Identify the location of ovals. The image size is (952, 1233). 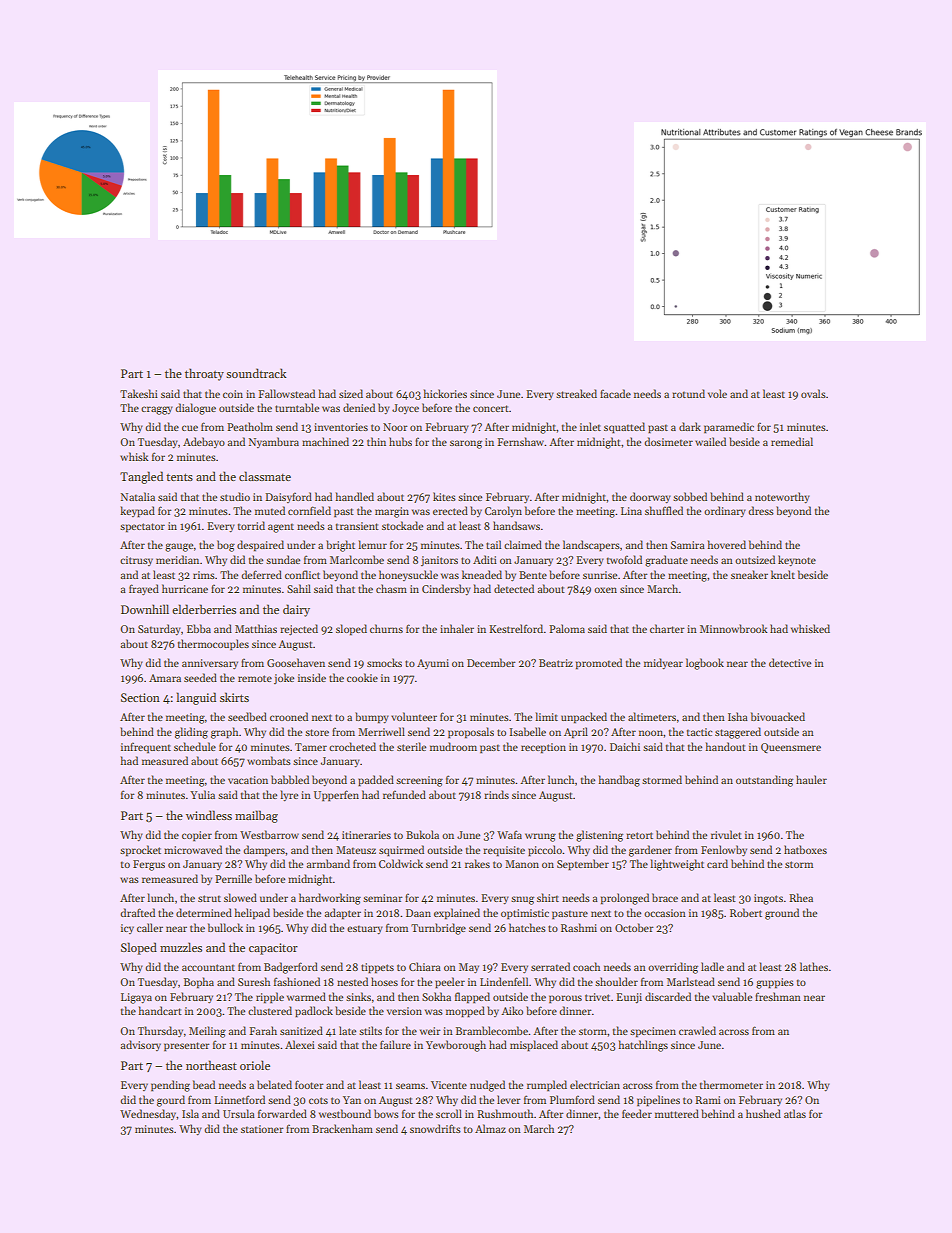
(813, 393).
